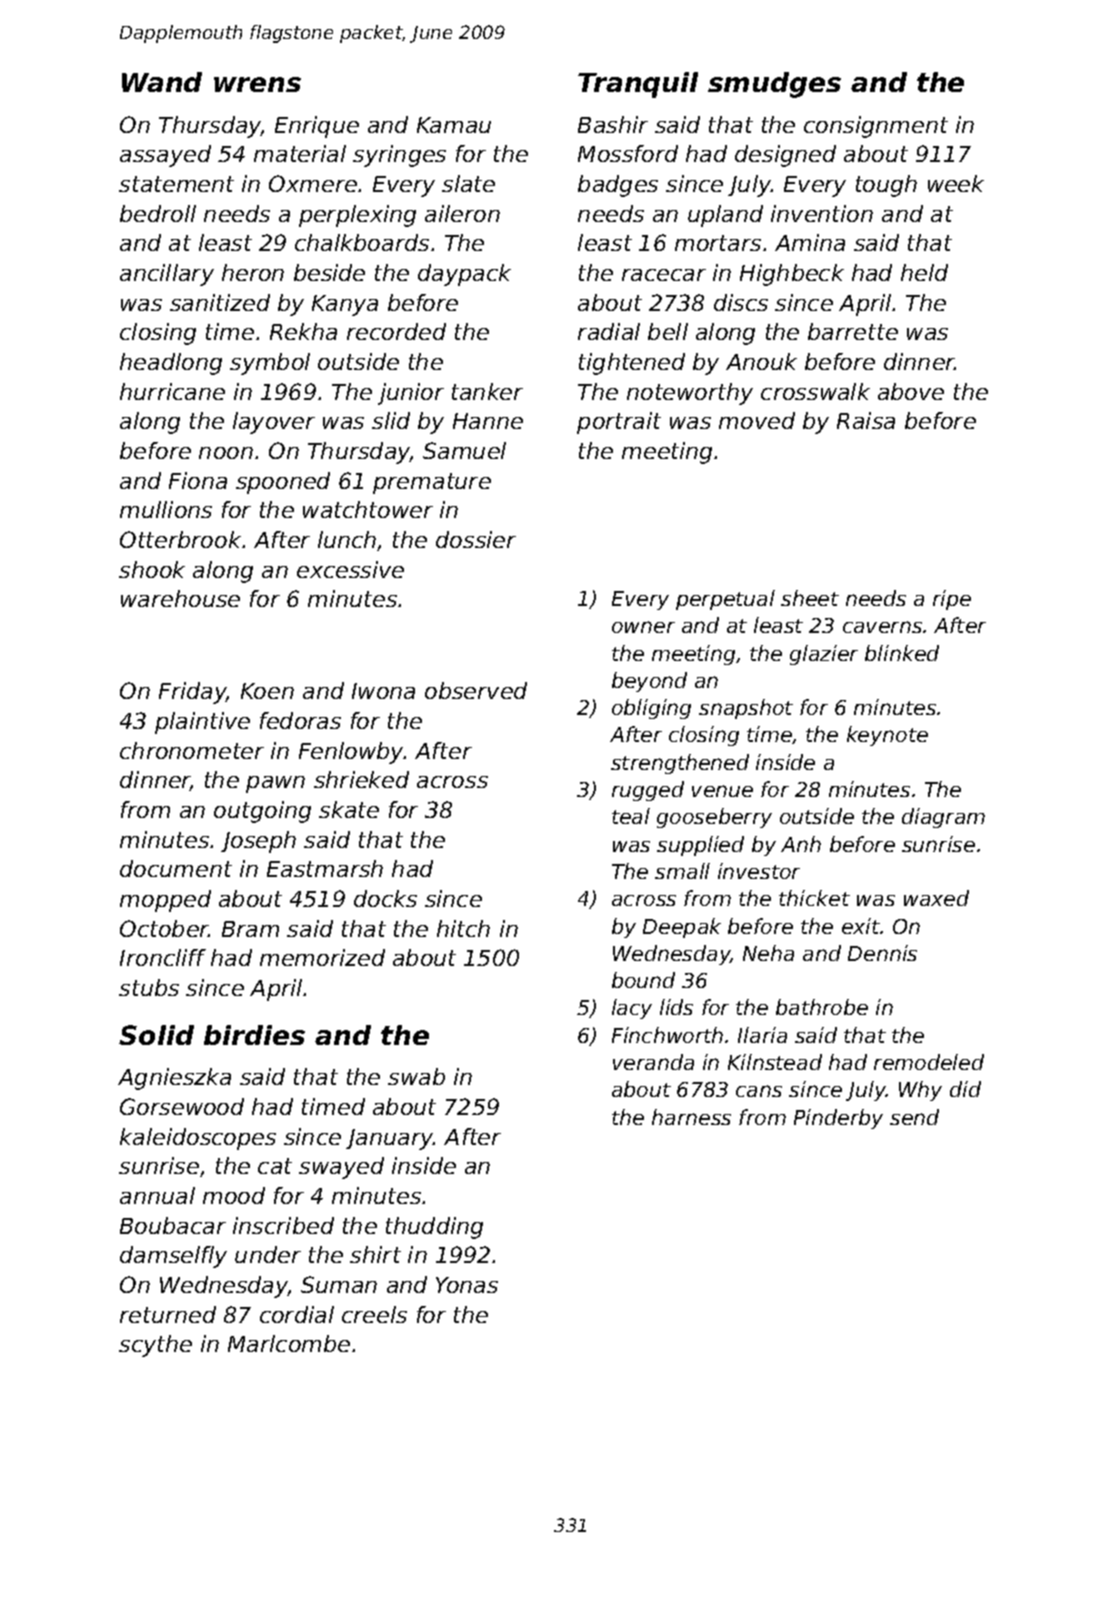  Describe the element at coordinates (664, 275) in the document. I see `racecar` at that location.
